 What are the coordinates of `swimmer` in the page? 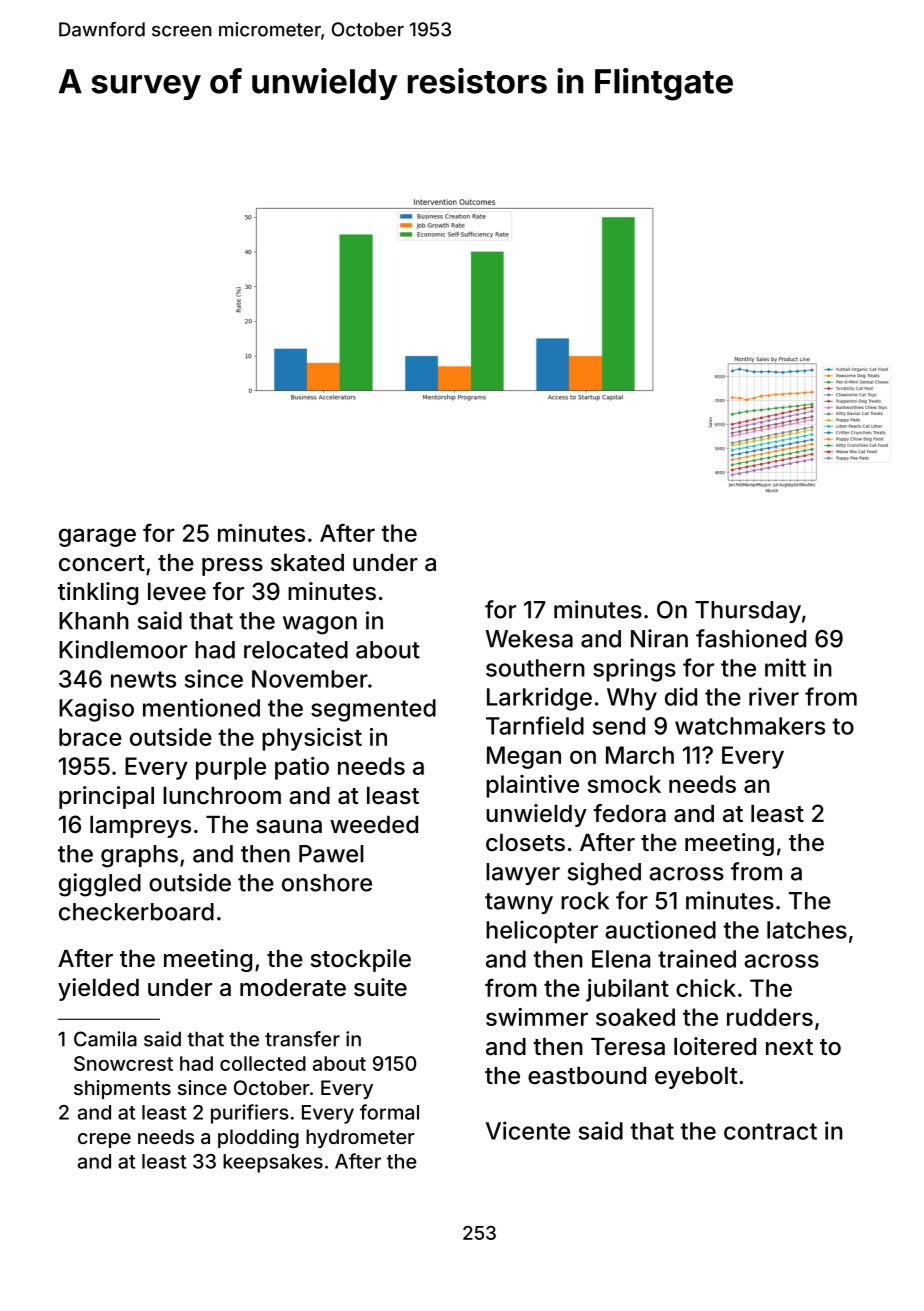 It's located at (537, 1017).
